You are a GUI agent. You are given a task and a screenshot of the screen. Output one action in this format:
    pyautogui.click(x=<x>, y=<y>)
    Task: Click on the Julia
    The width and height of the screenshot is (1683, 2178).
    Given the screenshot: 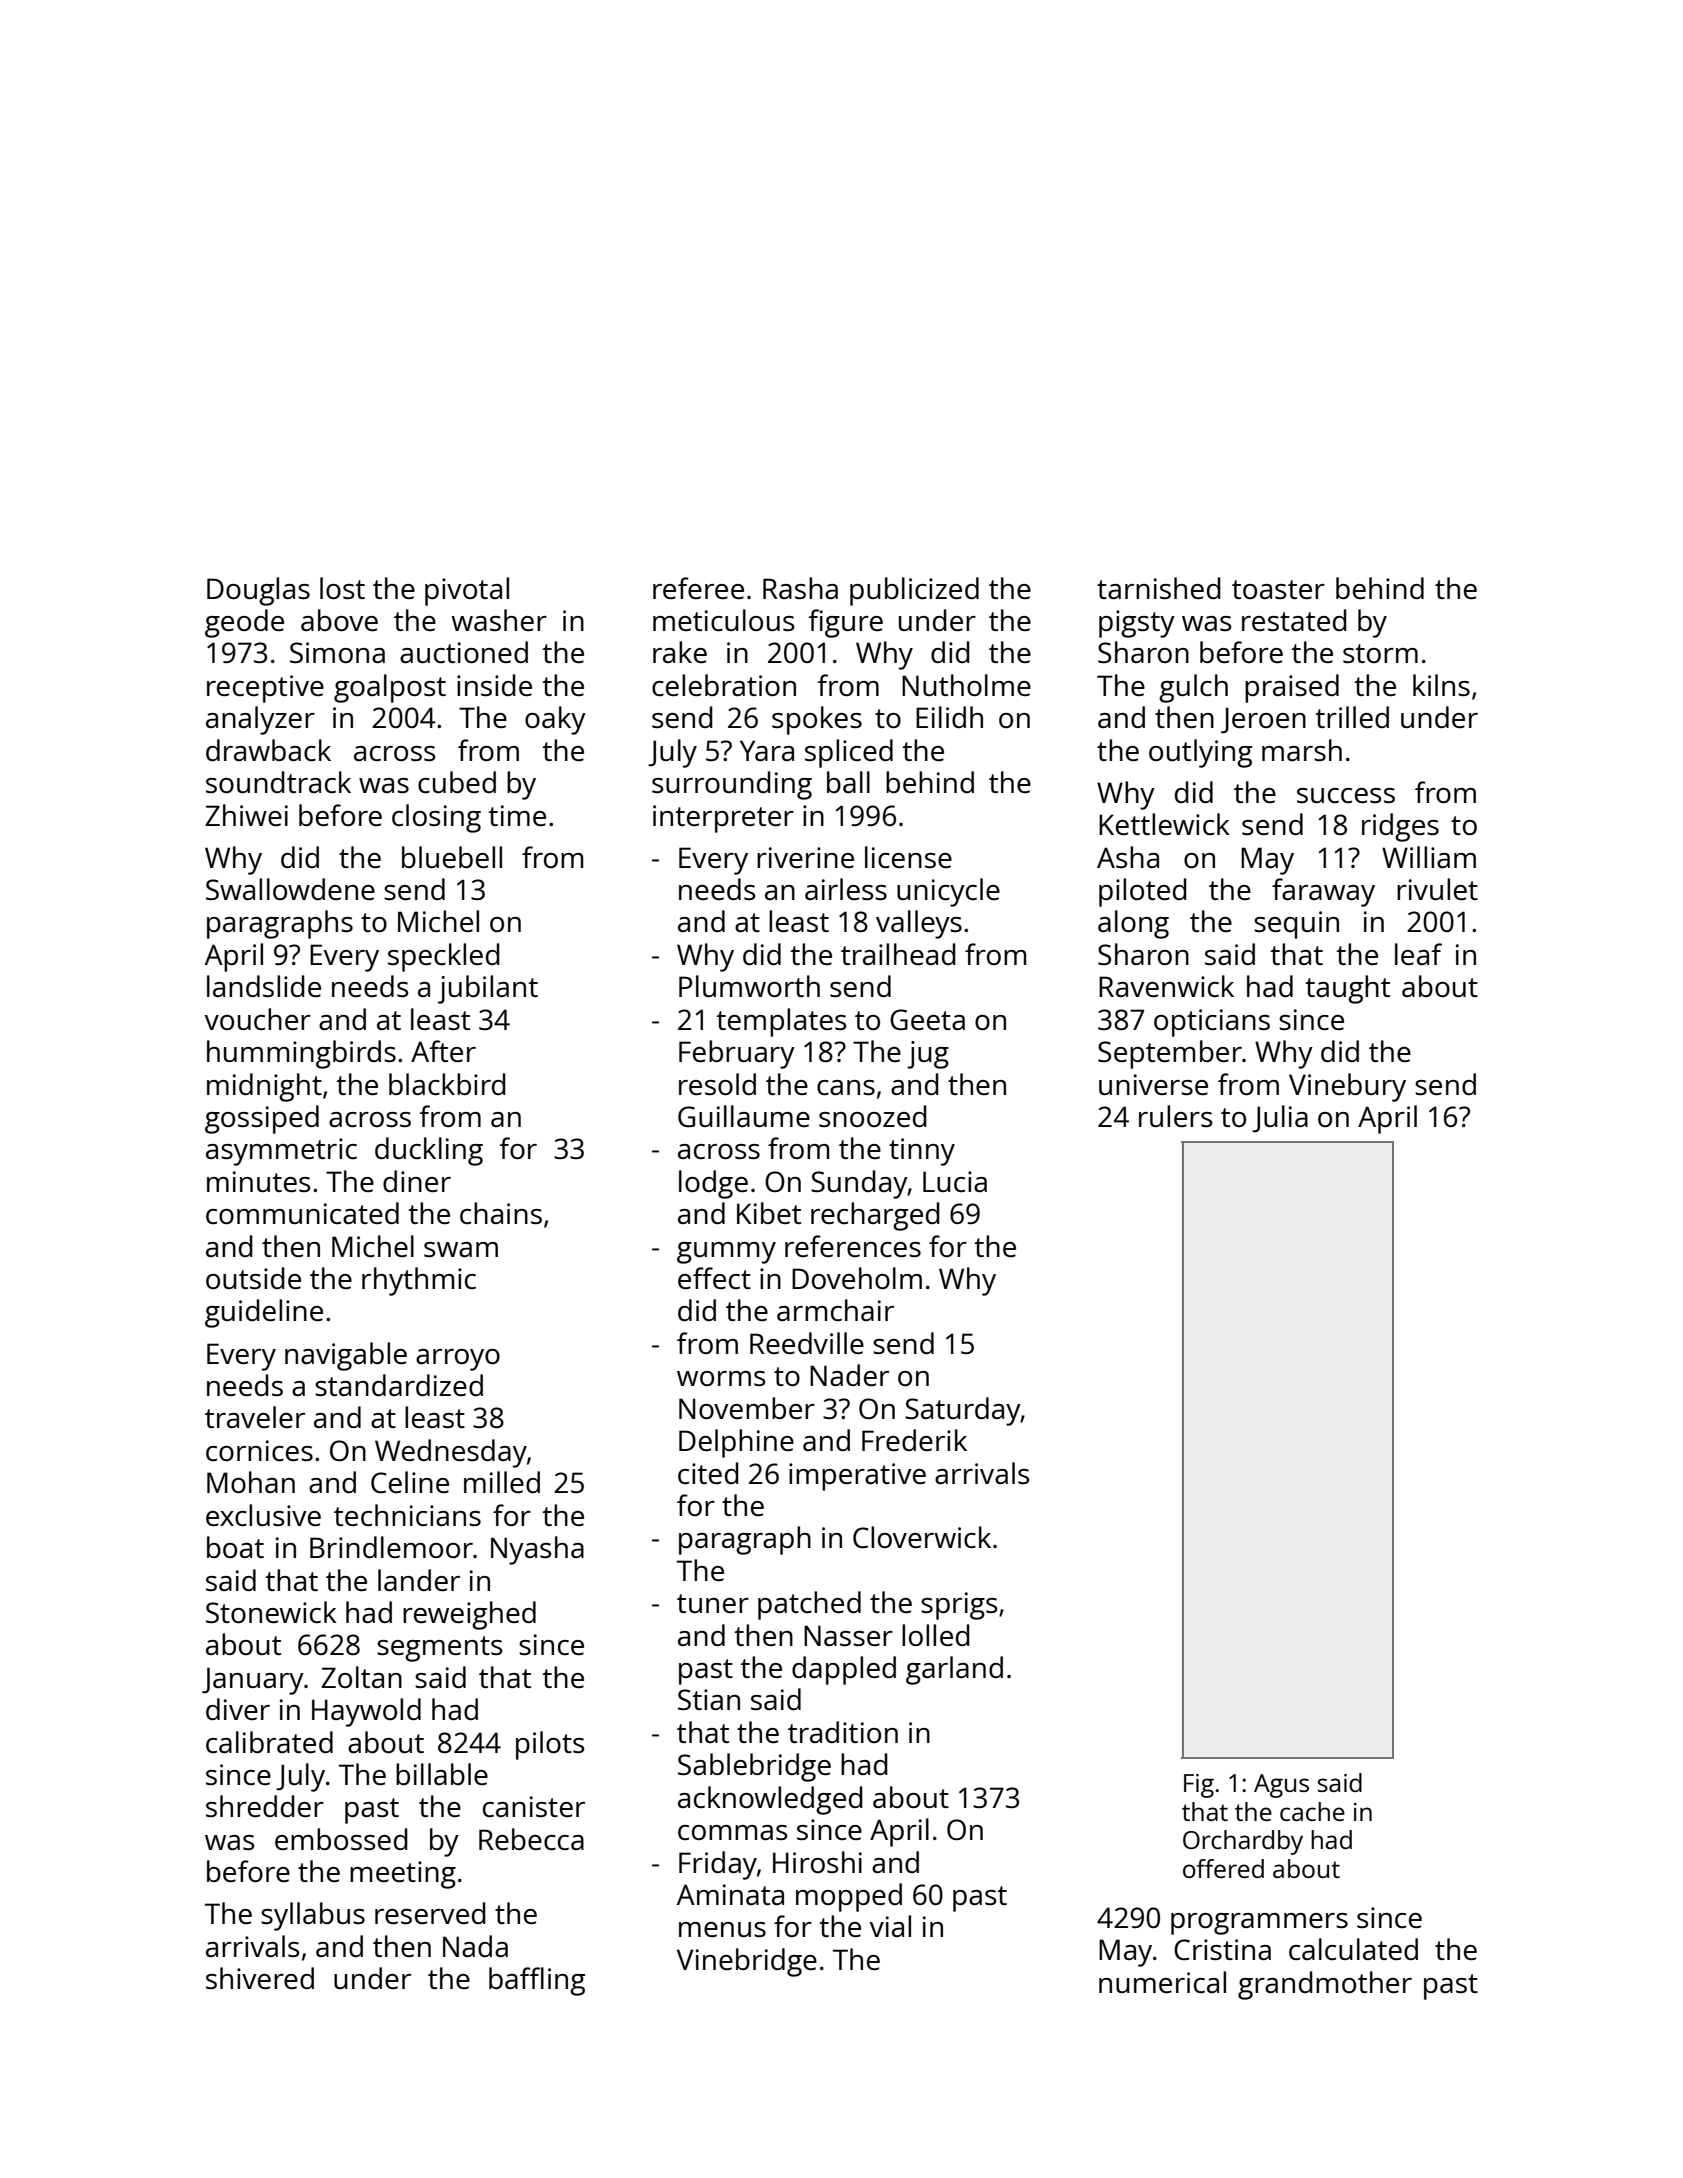 What is the action you would take?
    pyautogui.click(x=1280, y=1119)
